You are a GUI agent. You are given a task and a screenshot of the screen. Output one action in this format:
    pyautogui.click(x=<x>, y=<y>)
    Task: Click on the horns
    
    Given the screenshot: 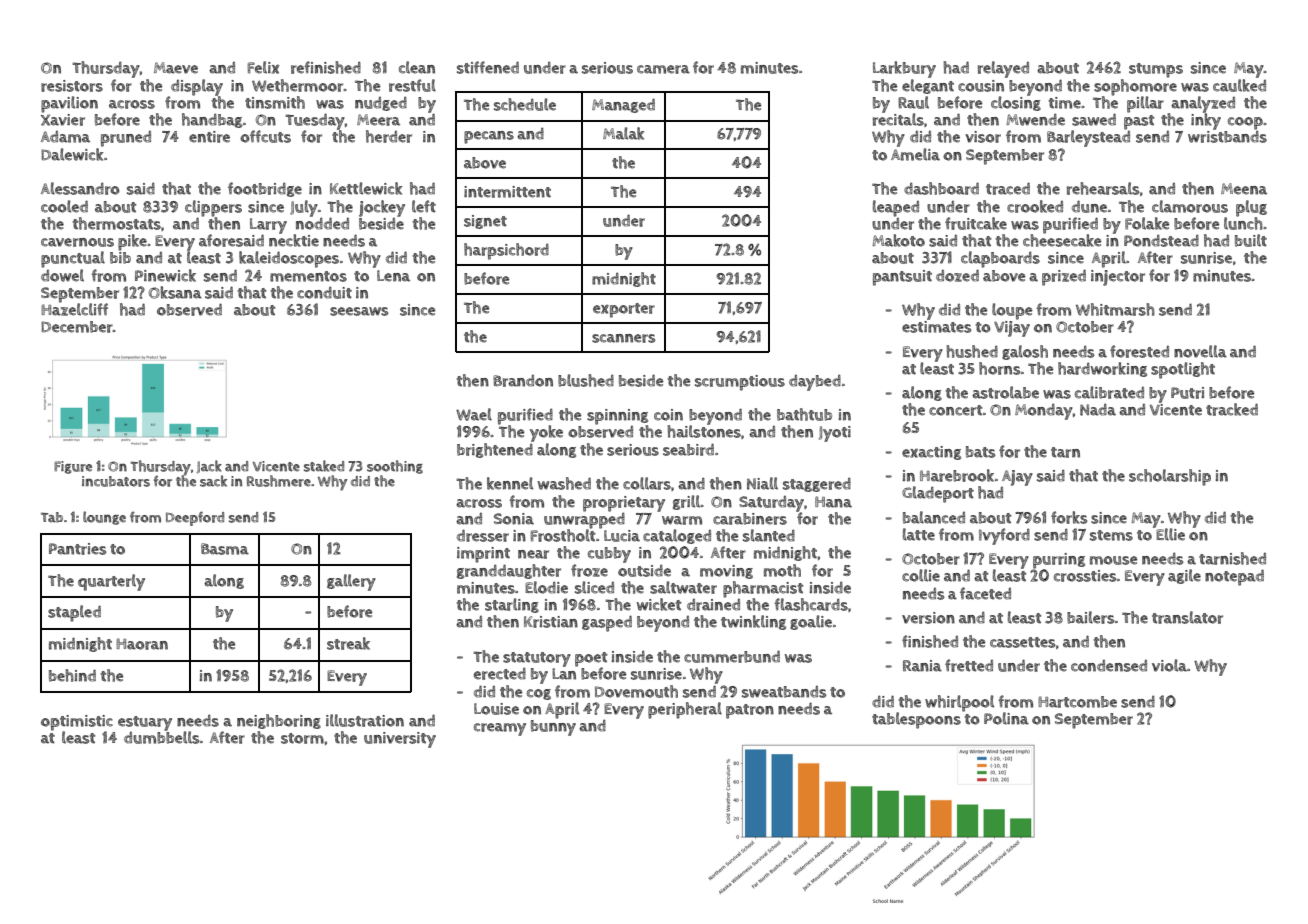 What is the action you would take?
    pyautogui.click(x=1000, y=368)
